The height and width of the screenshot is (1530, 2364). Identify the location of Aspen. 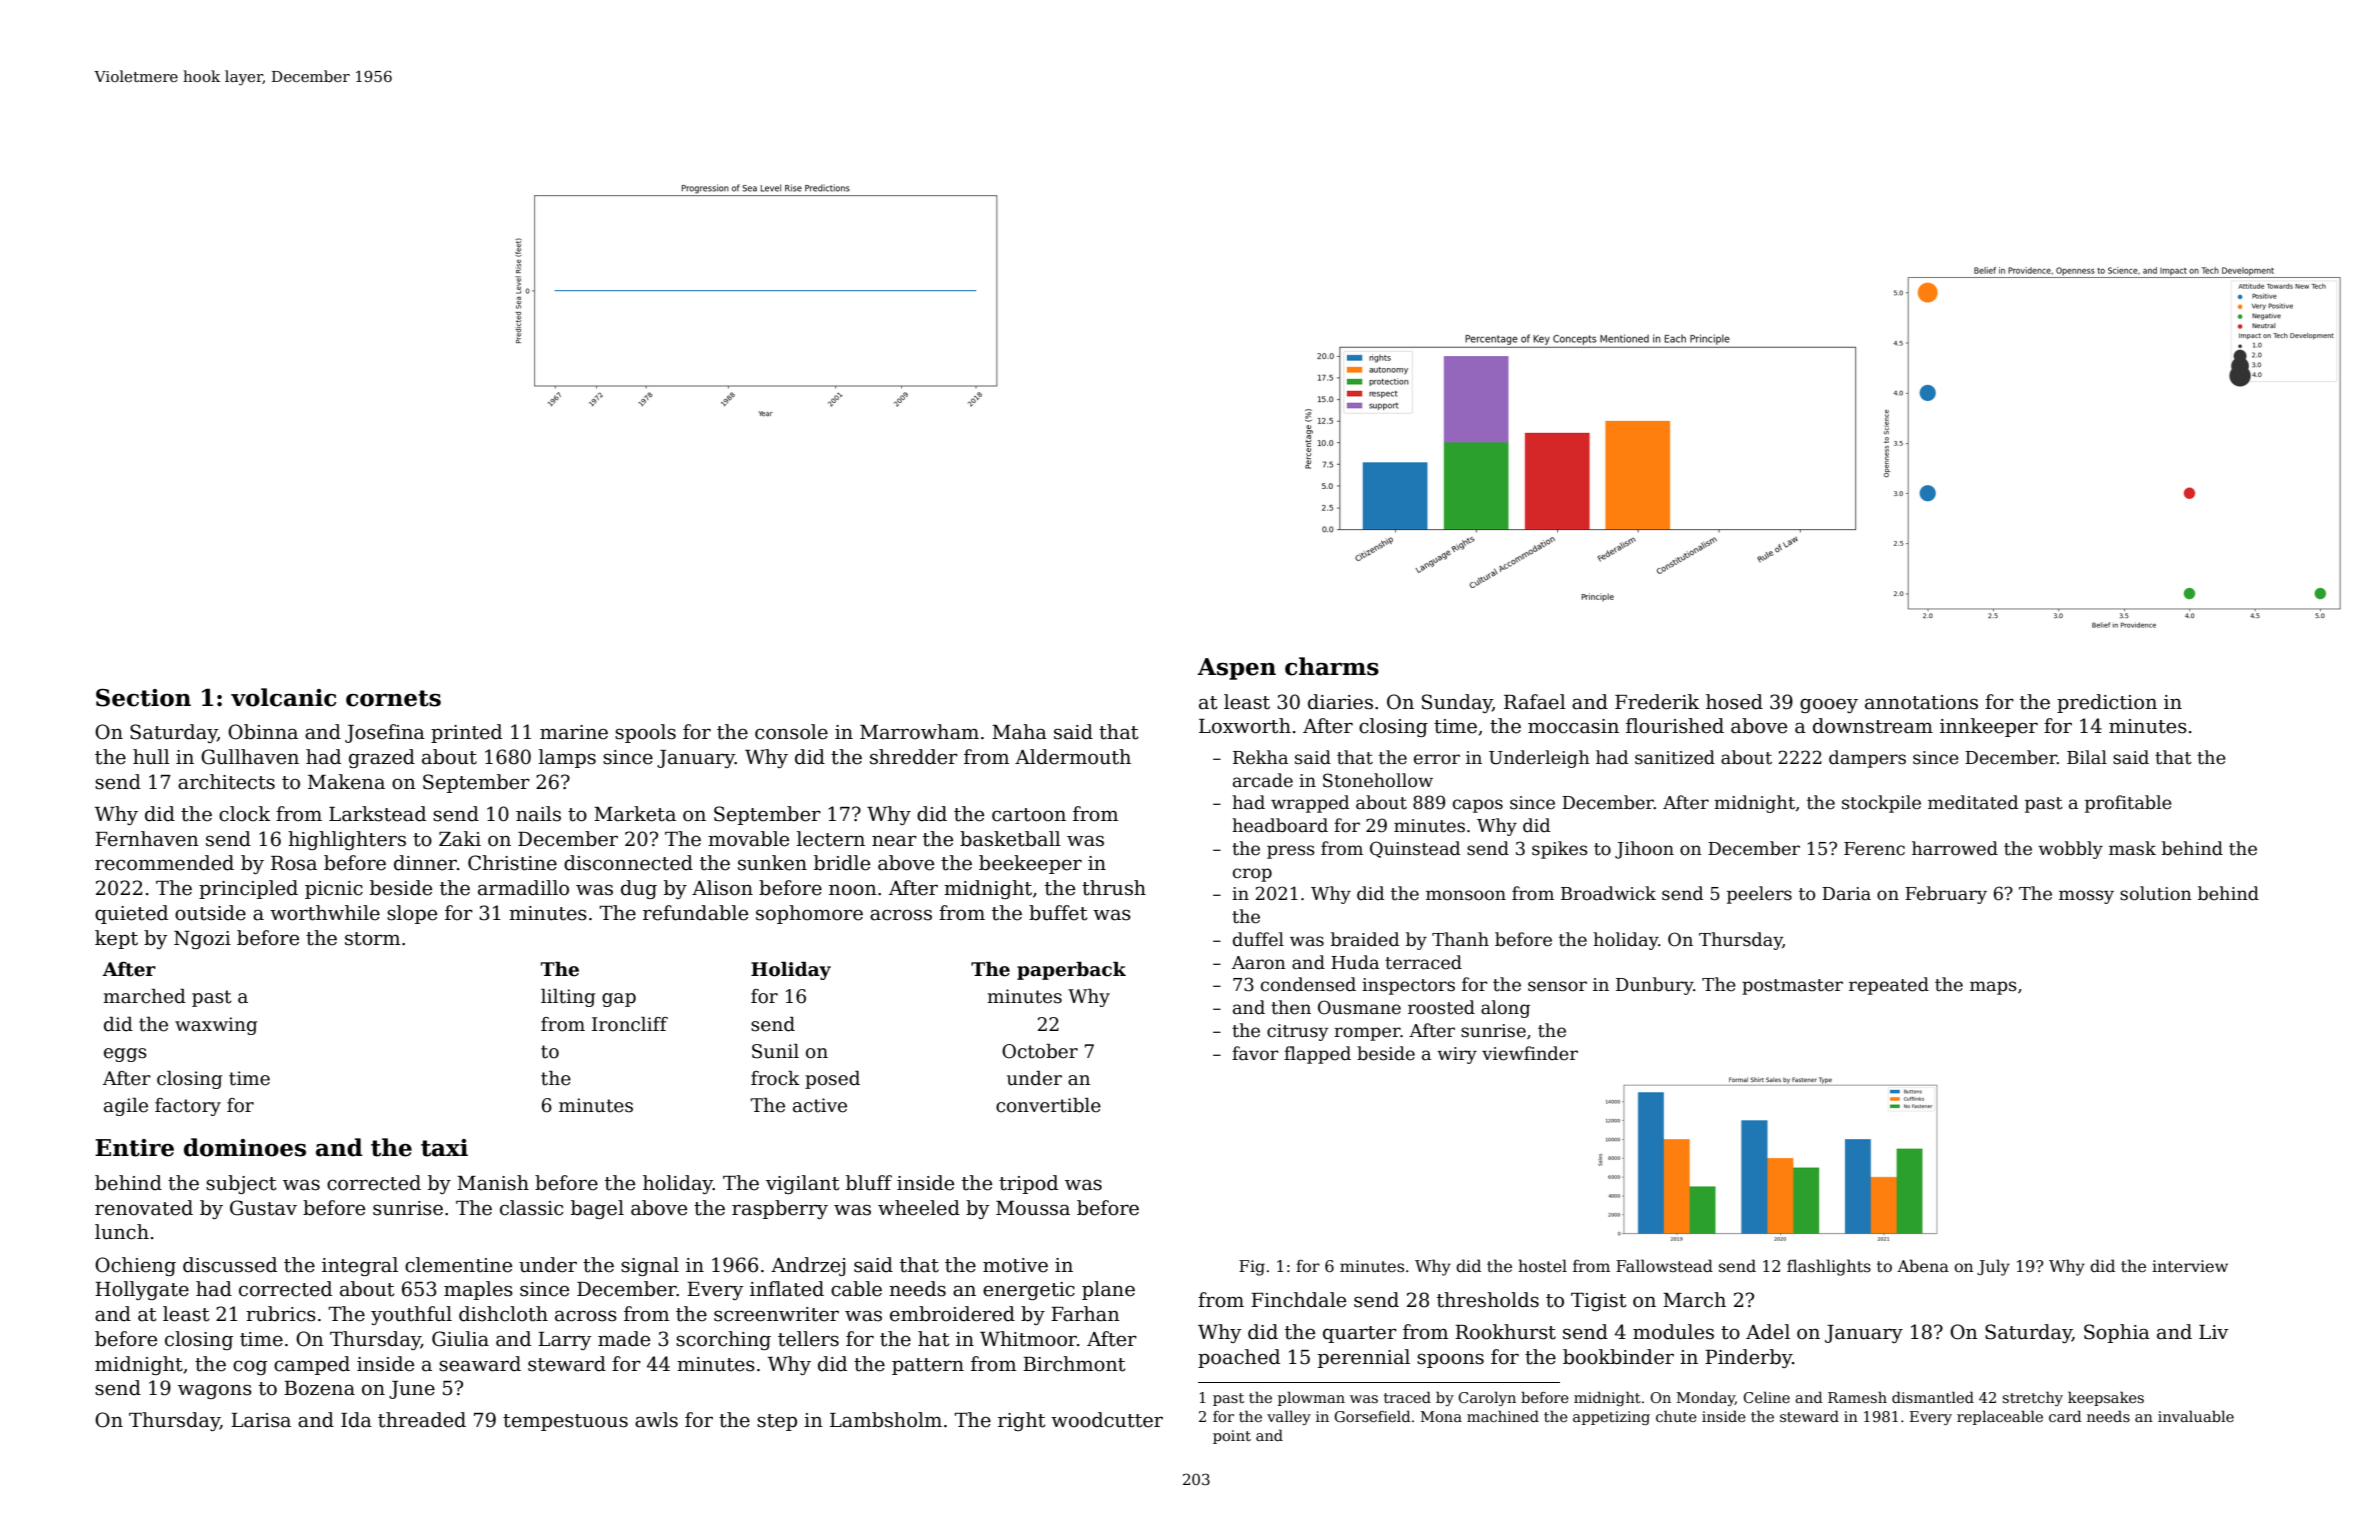
(1236, 669).
